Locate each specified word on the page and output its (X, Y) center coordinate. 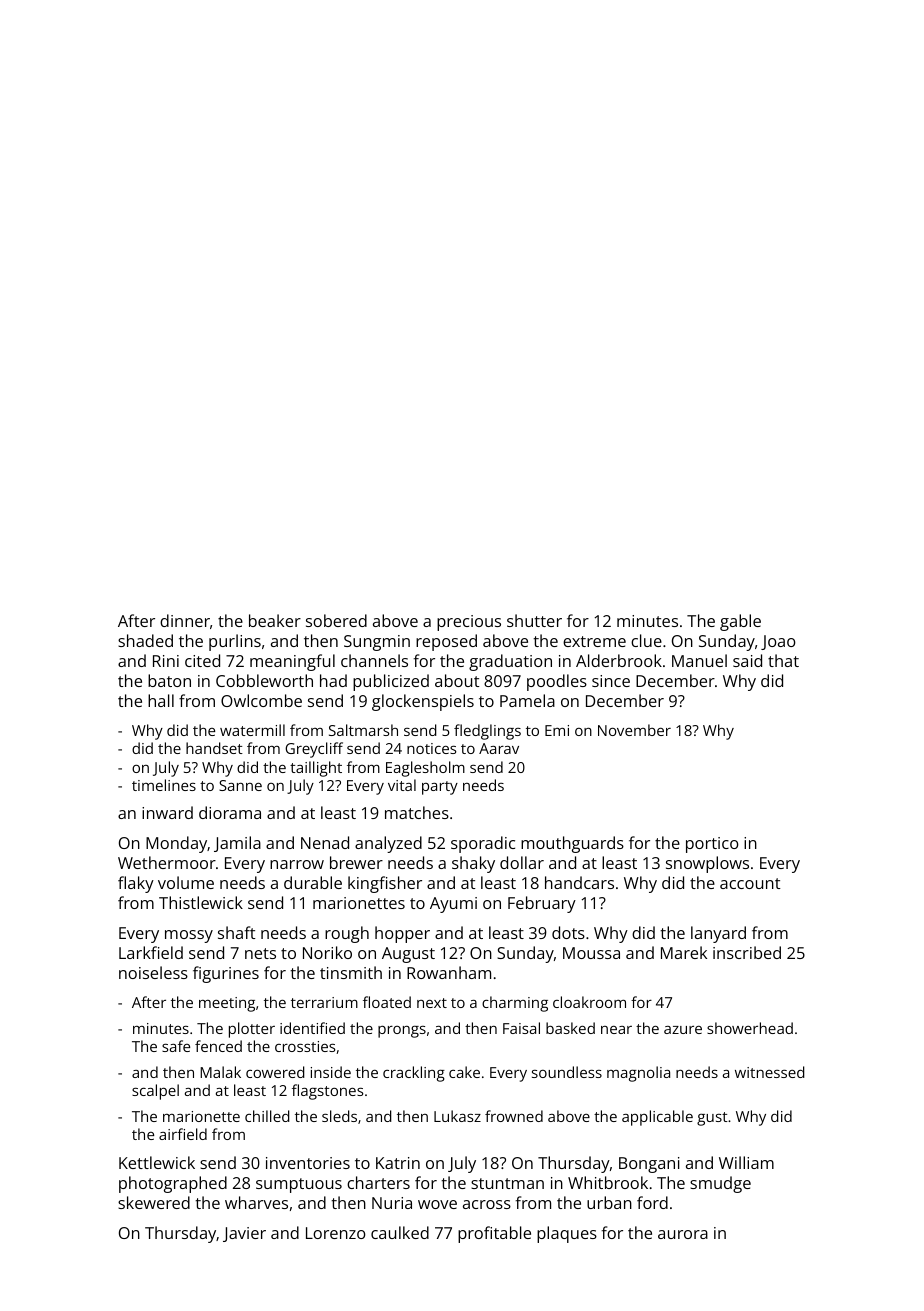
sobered (336, 620)
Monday (176, 844)
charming (515, 1004)
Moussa (591, 953)
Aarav (499, 748)
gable (740, 622)
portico (712, 845)
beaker (275, 620)
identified (312, 1028)
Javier (244, 1234)
